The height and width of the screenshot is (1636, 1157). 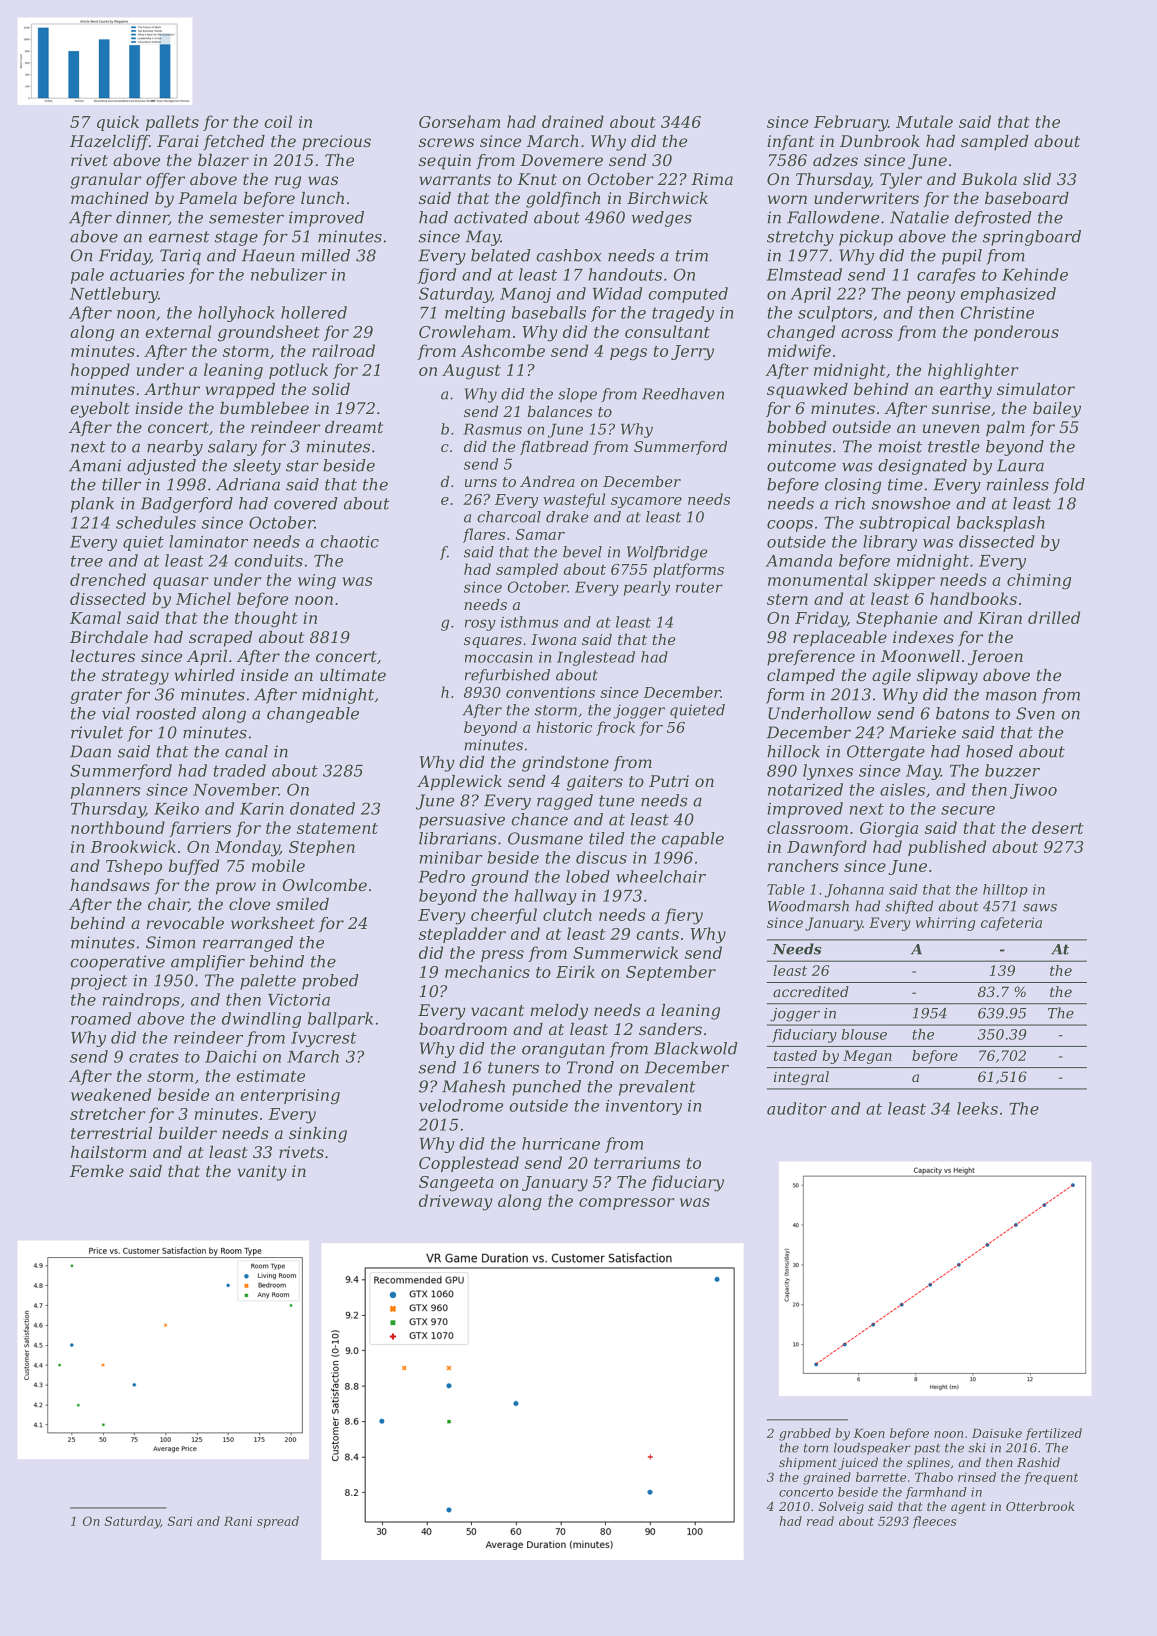 I want to click on cants, so click(x=657, y=934).
